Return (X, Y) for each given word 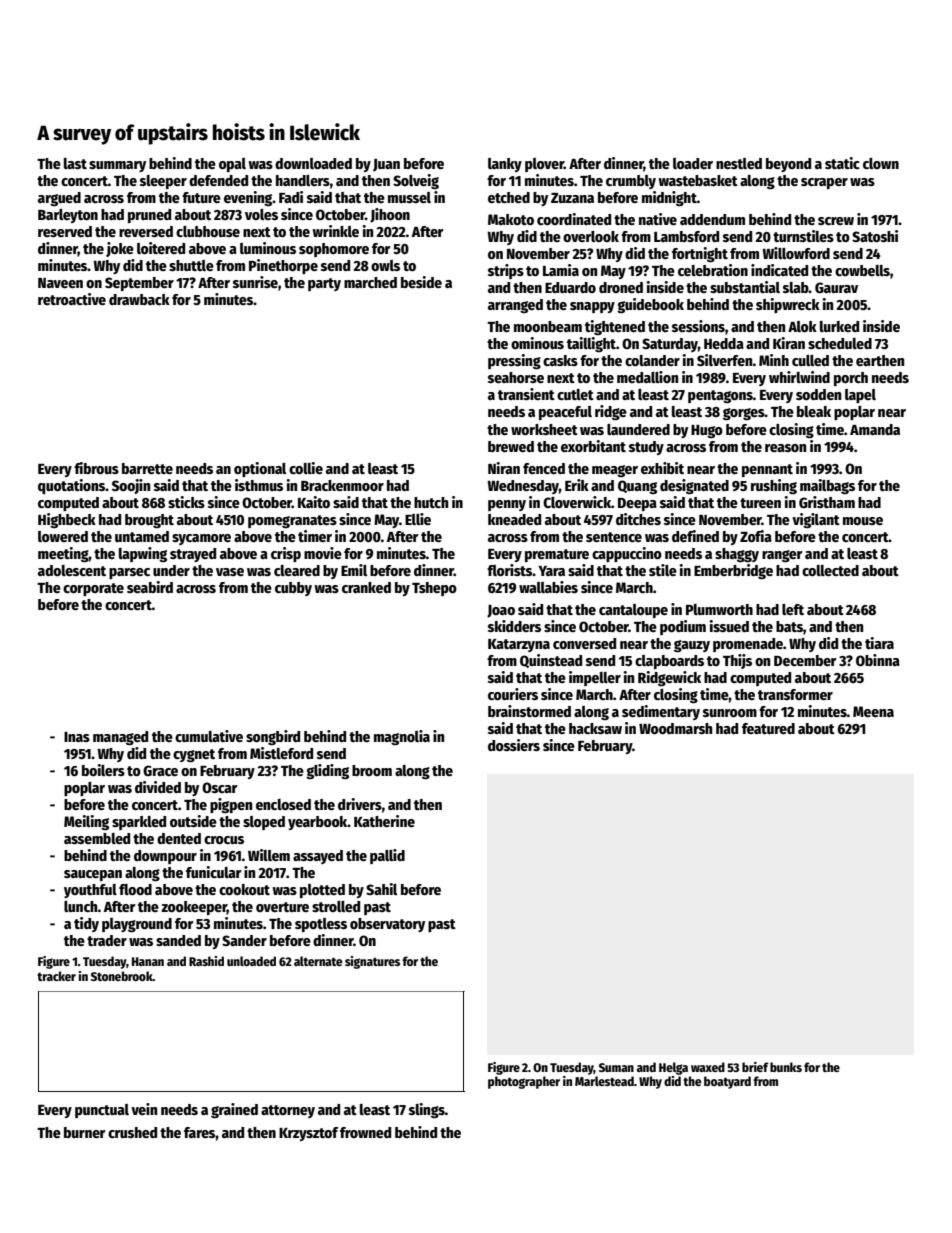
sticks (186, 502)
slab (796, 287)
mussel (409, 197)
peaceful (565, 413)
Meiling (86, 822)
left (793, 609)
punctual (102, 1111)
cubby (293, 589)
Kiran (789, 343)
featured (768, 728)
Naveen (60, 283)
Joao (501, 611)
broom (372, 770)
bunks (786, 1067)
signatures (372, 962)
